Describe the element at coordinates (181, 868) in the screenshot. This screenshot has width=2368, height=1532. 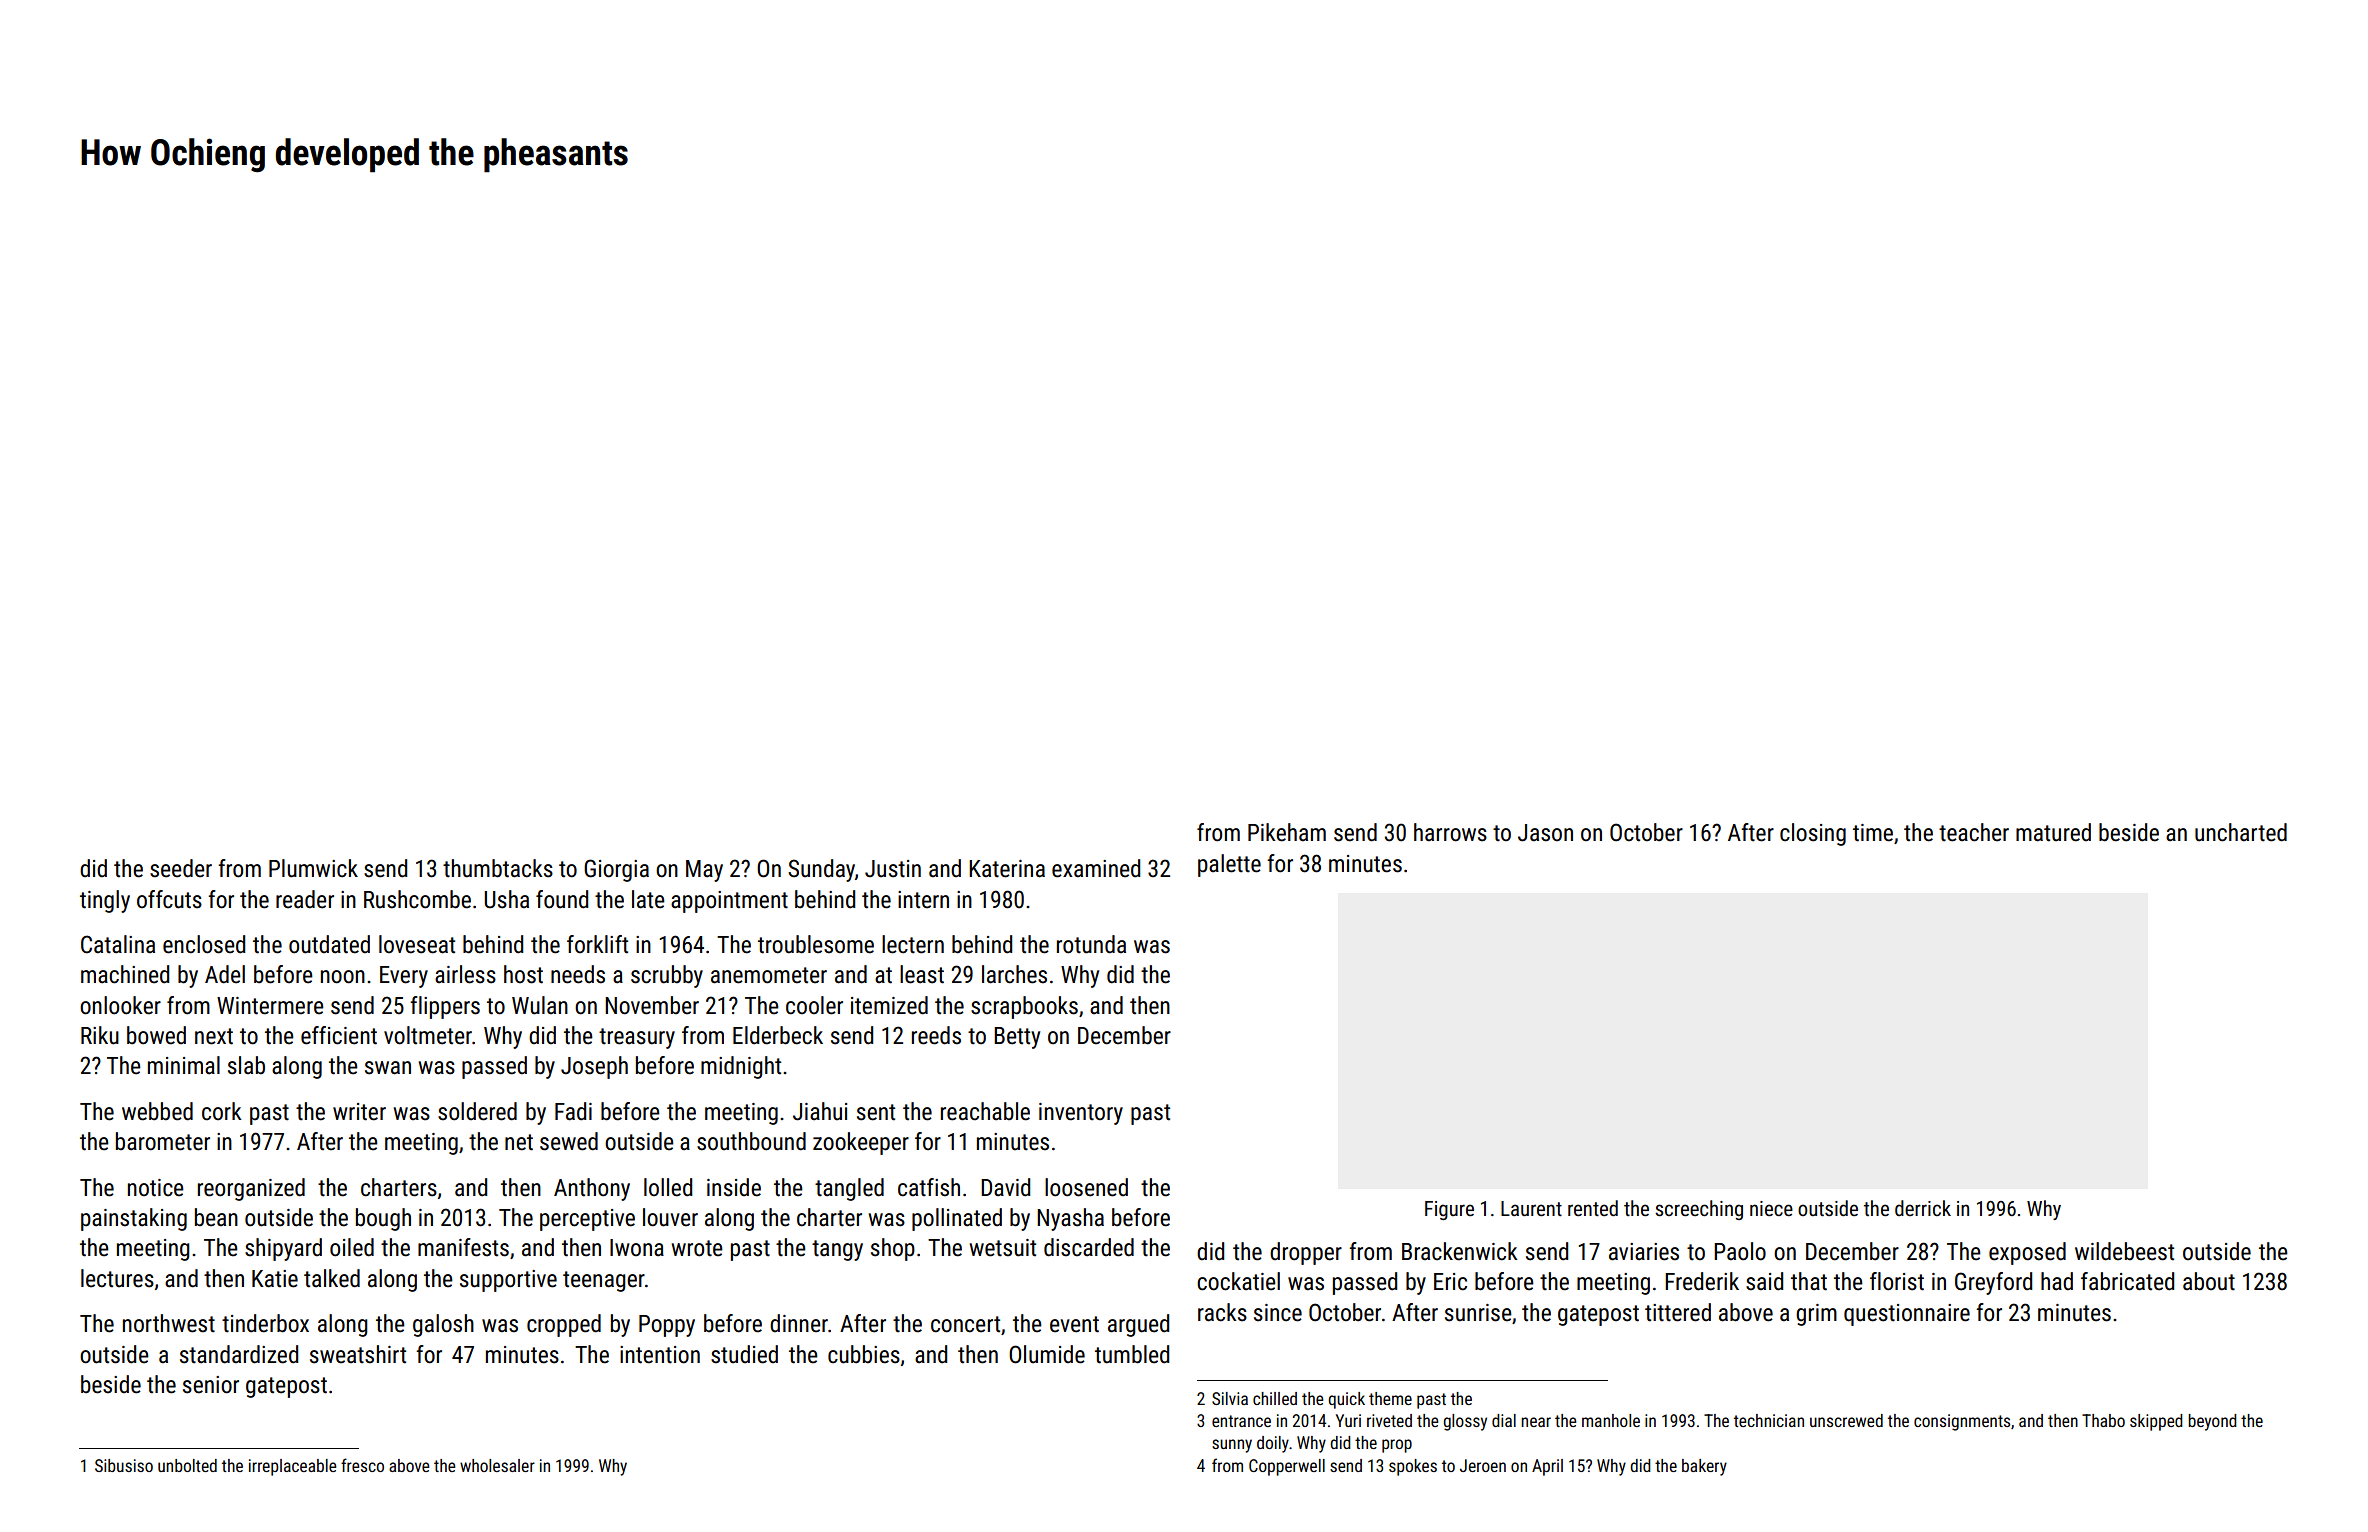
I see `seeder` at that location.
